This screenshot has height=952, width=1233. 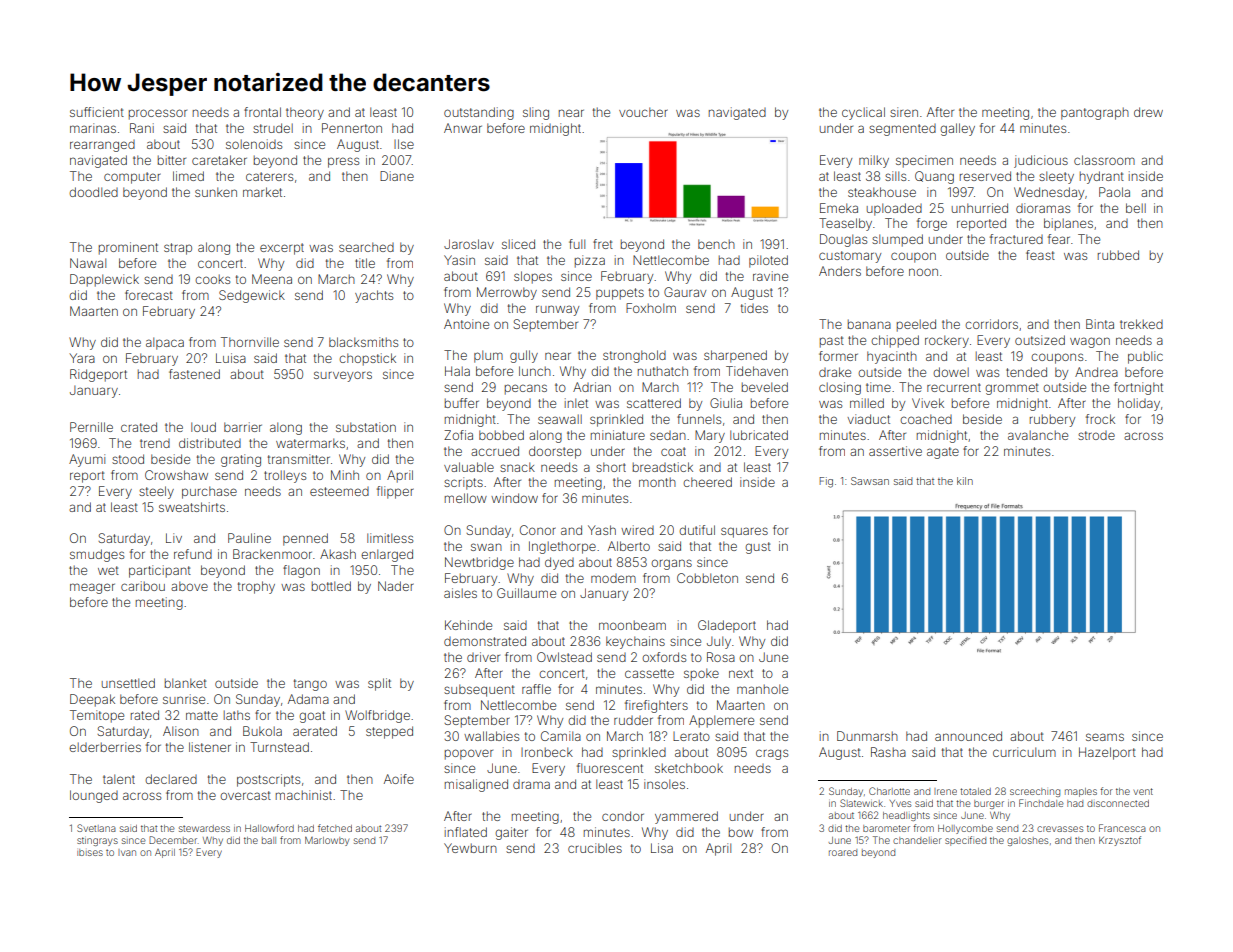 I want to click on Cobbleton, so click(x=707, y=578).
